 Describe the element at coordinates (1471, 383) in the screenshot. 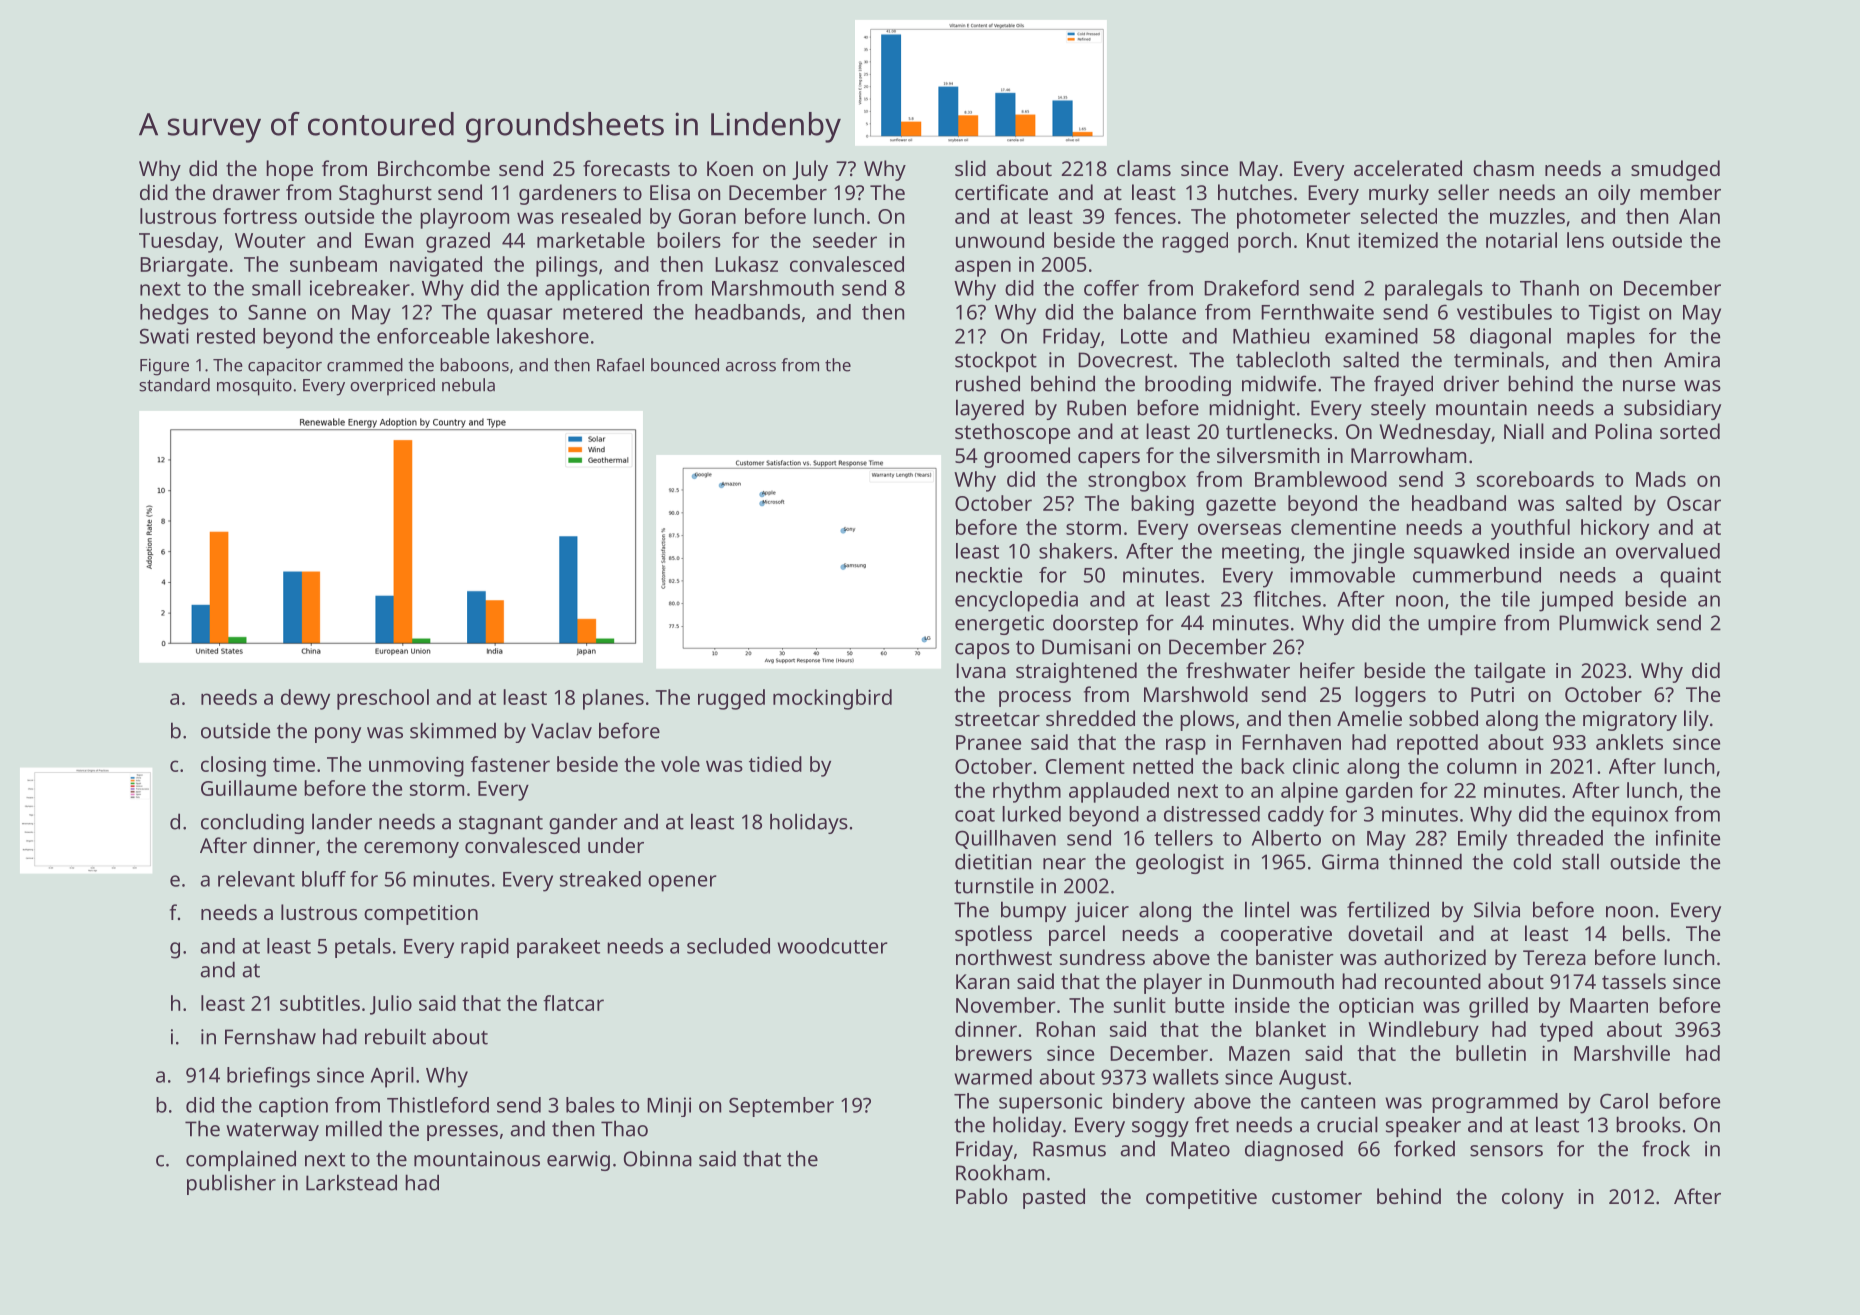

I see `driver` at that location.
